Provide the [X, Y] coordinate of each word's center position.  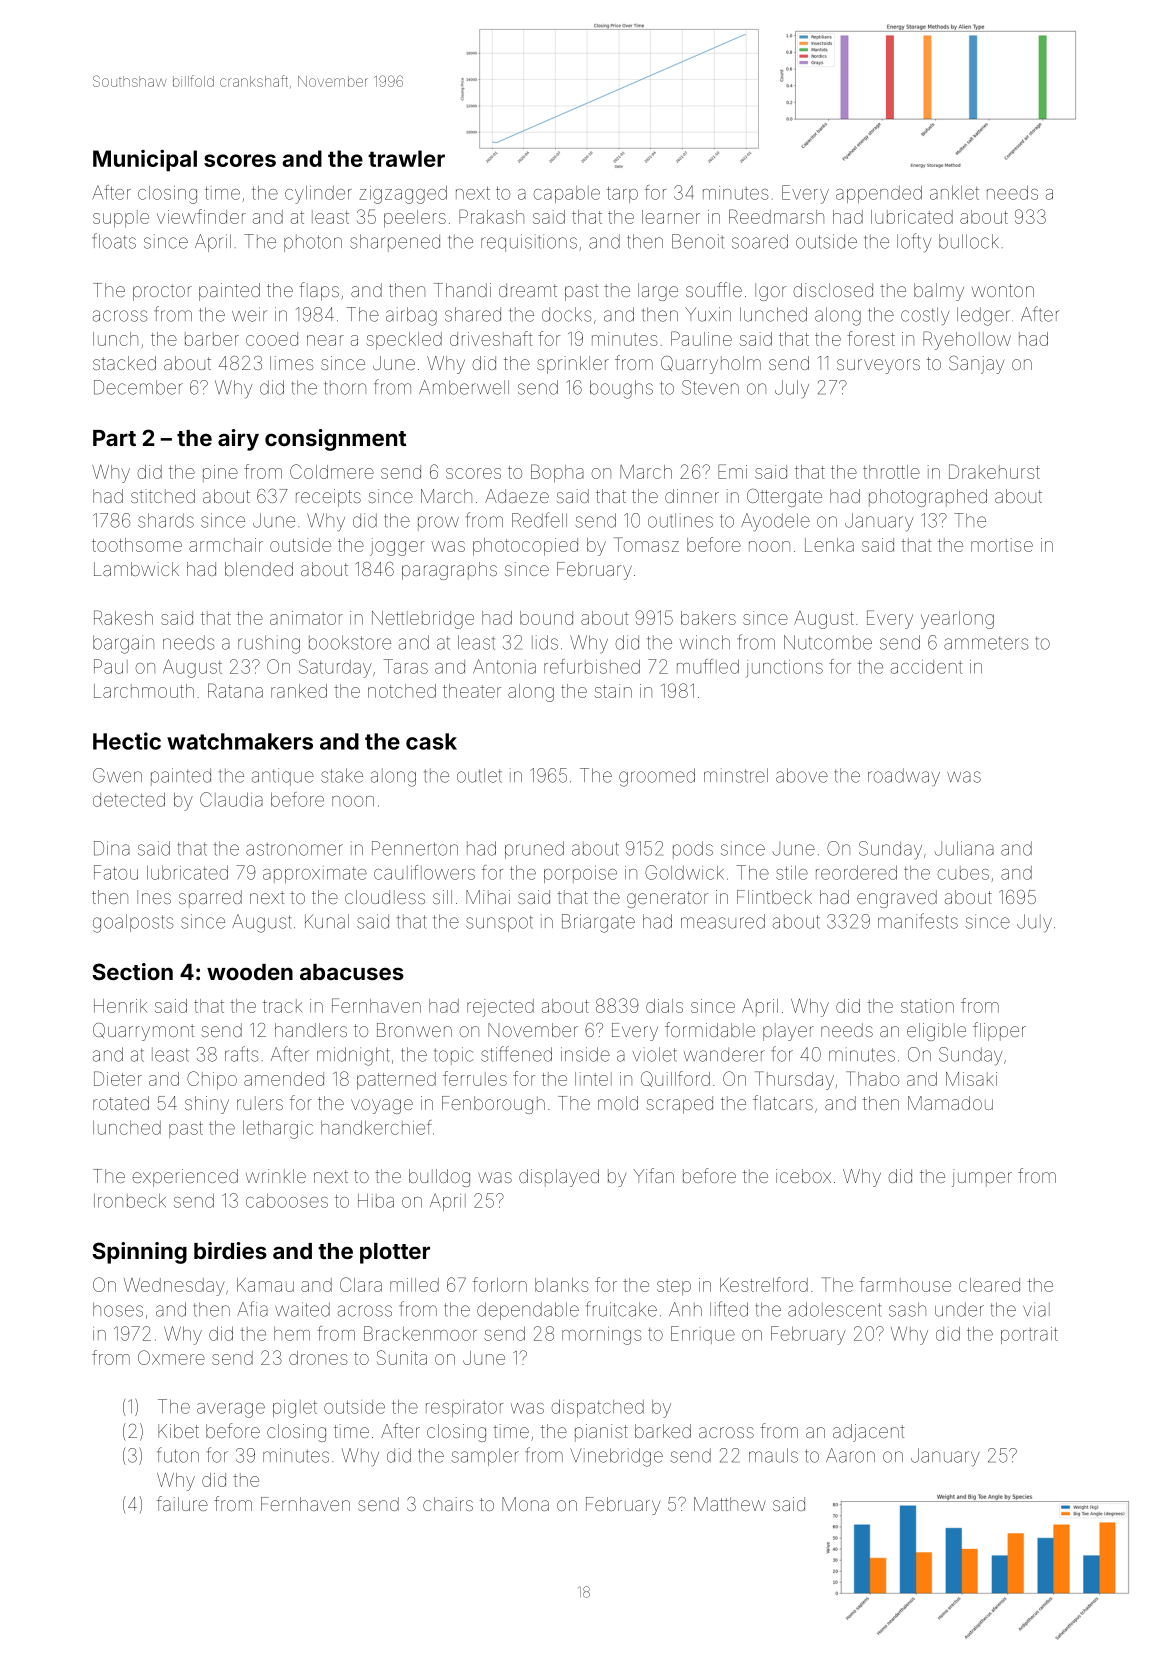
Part [114, 438]
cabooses [287, 1201]
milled [414, 1285]
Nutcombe [828, 642]
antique [283, 777]
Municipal [145, 160]
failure [182, 1503]
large [658, 292]
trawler [406, 158]
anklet [954, 193]
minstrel [736, 775]
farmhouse [905, 1284]
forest [871, 338]
